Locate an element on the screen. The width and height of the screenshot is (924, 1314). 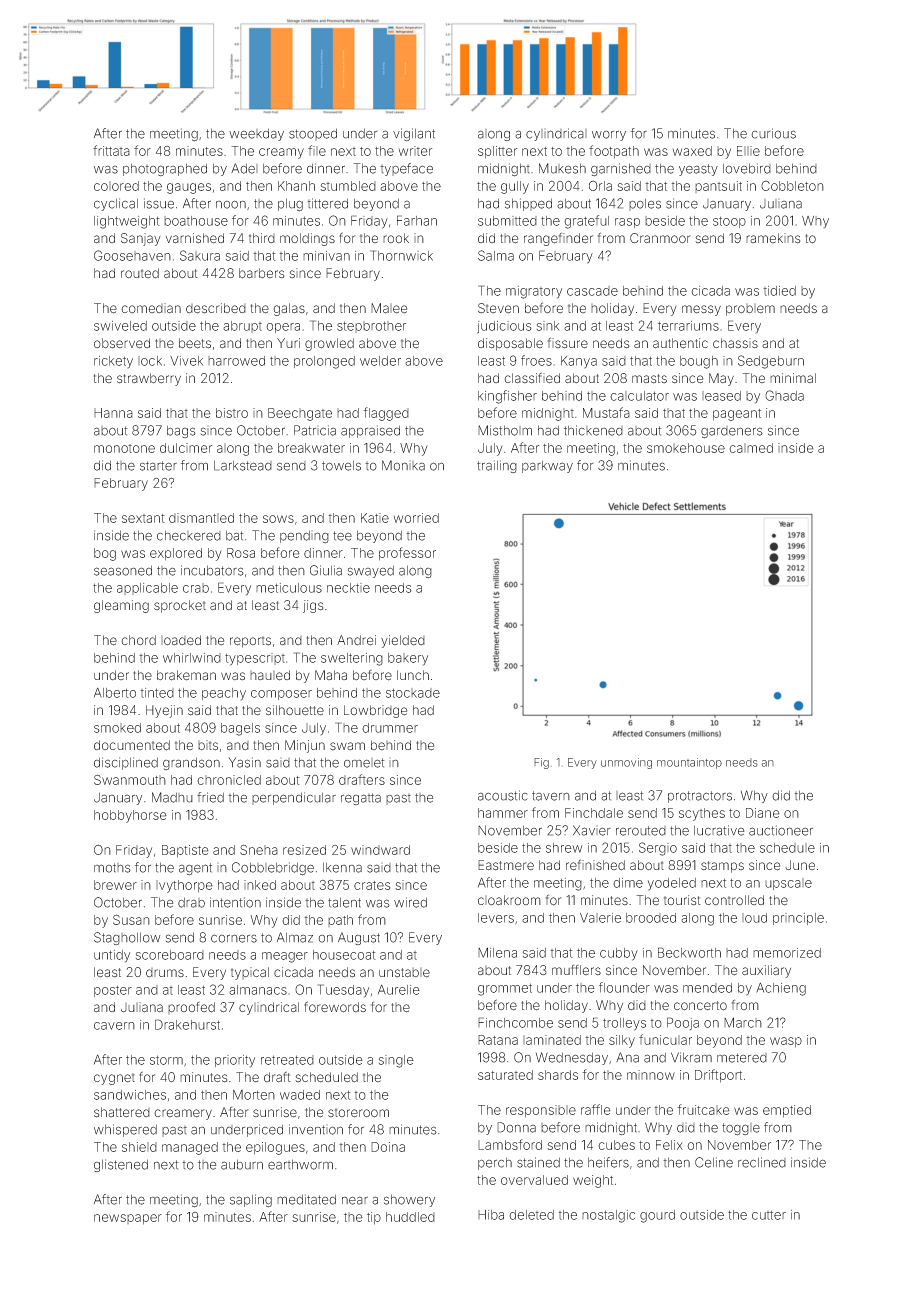
tip is located at coordinates (374, 1218).
